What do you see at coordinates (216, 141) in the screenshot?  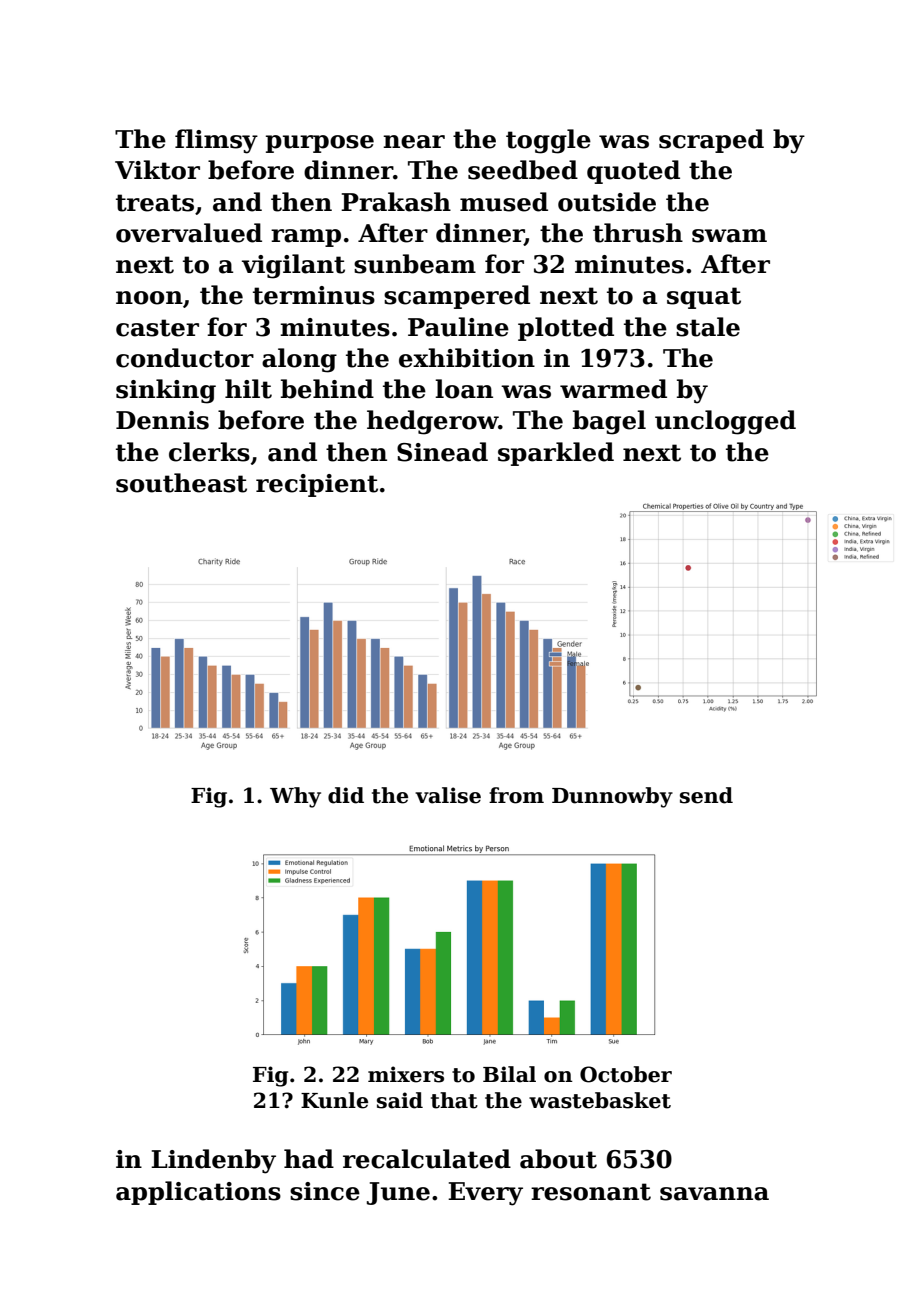 I see `flimsy` at bounding box center [216, 141].
